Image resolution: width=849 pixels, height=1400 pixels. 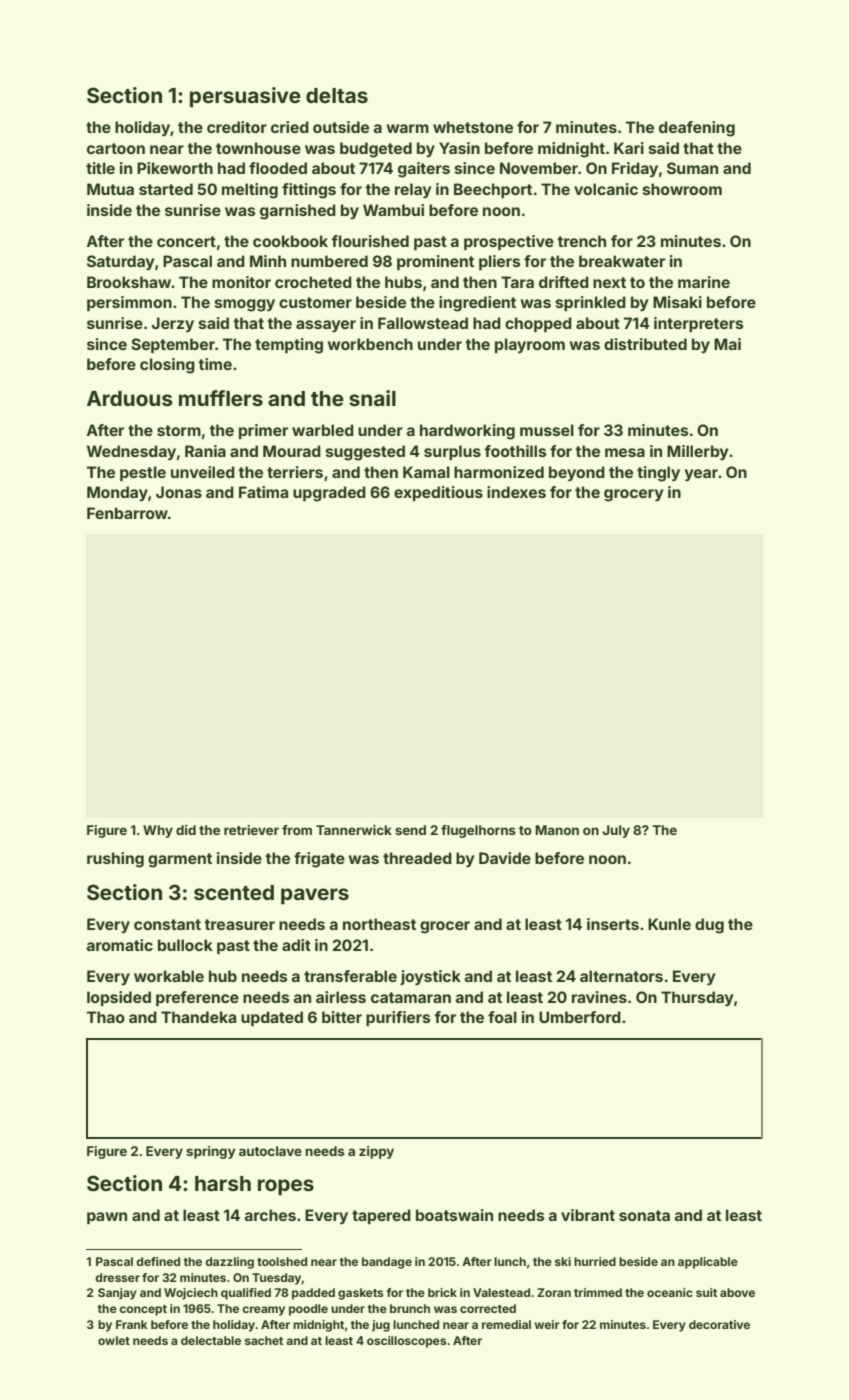 I want to click on springy, so click(x=211, y=1152).
